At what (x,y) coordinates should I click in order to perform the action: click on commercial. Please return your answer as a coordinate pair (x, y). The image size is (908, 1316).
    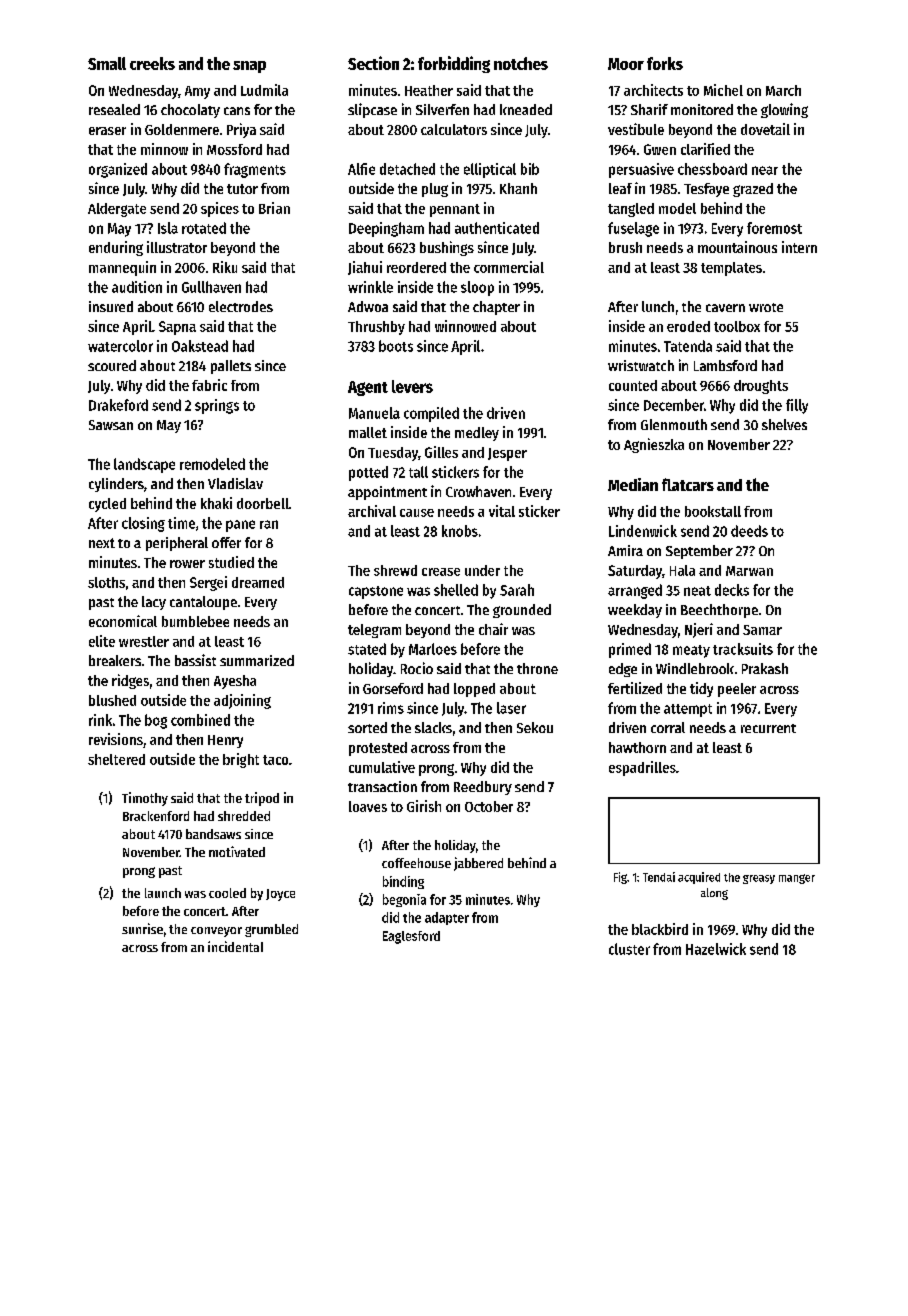
    Looking at the image, I should click on (509, 267).
